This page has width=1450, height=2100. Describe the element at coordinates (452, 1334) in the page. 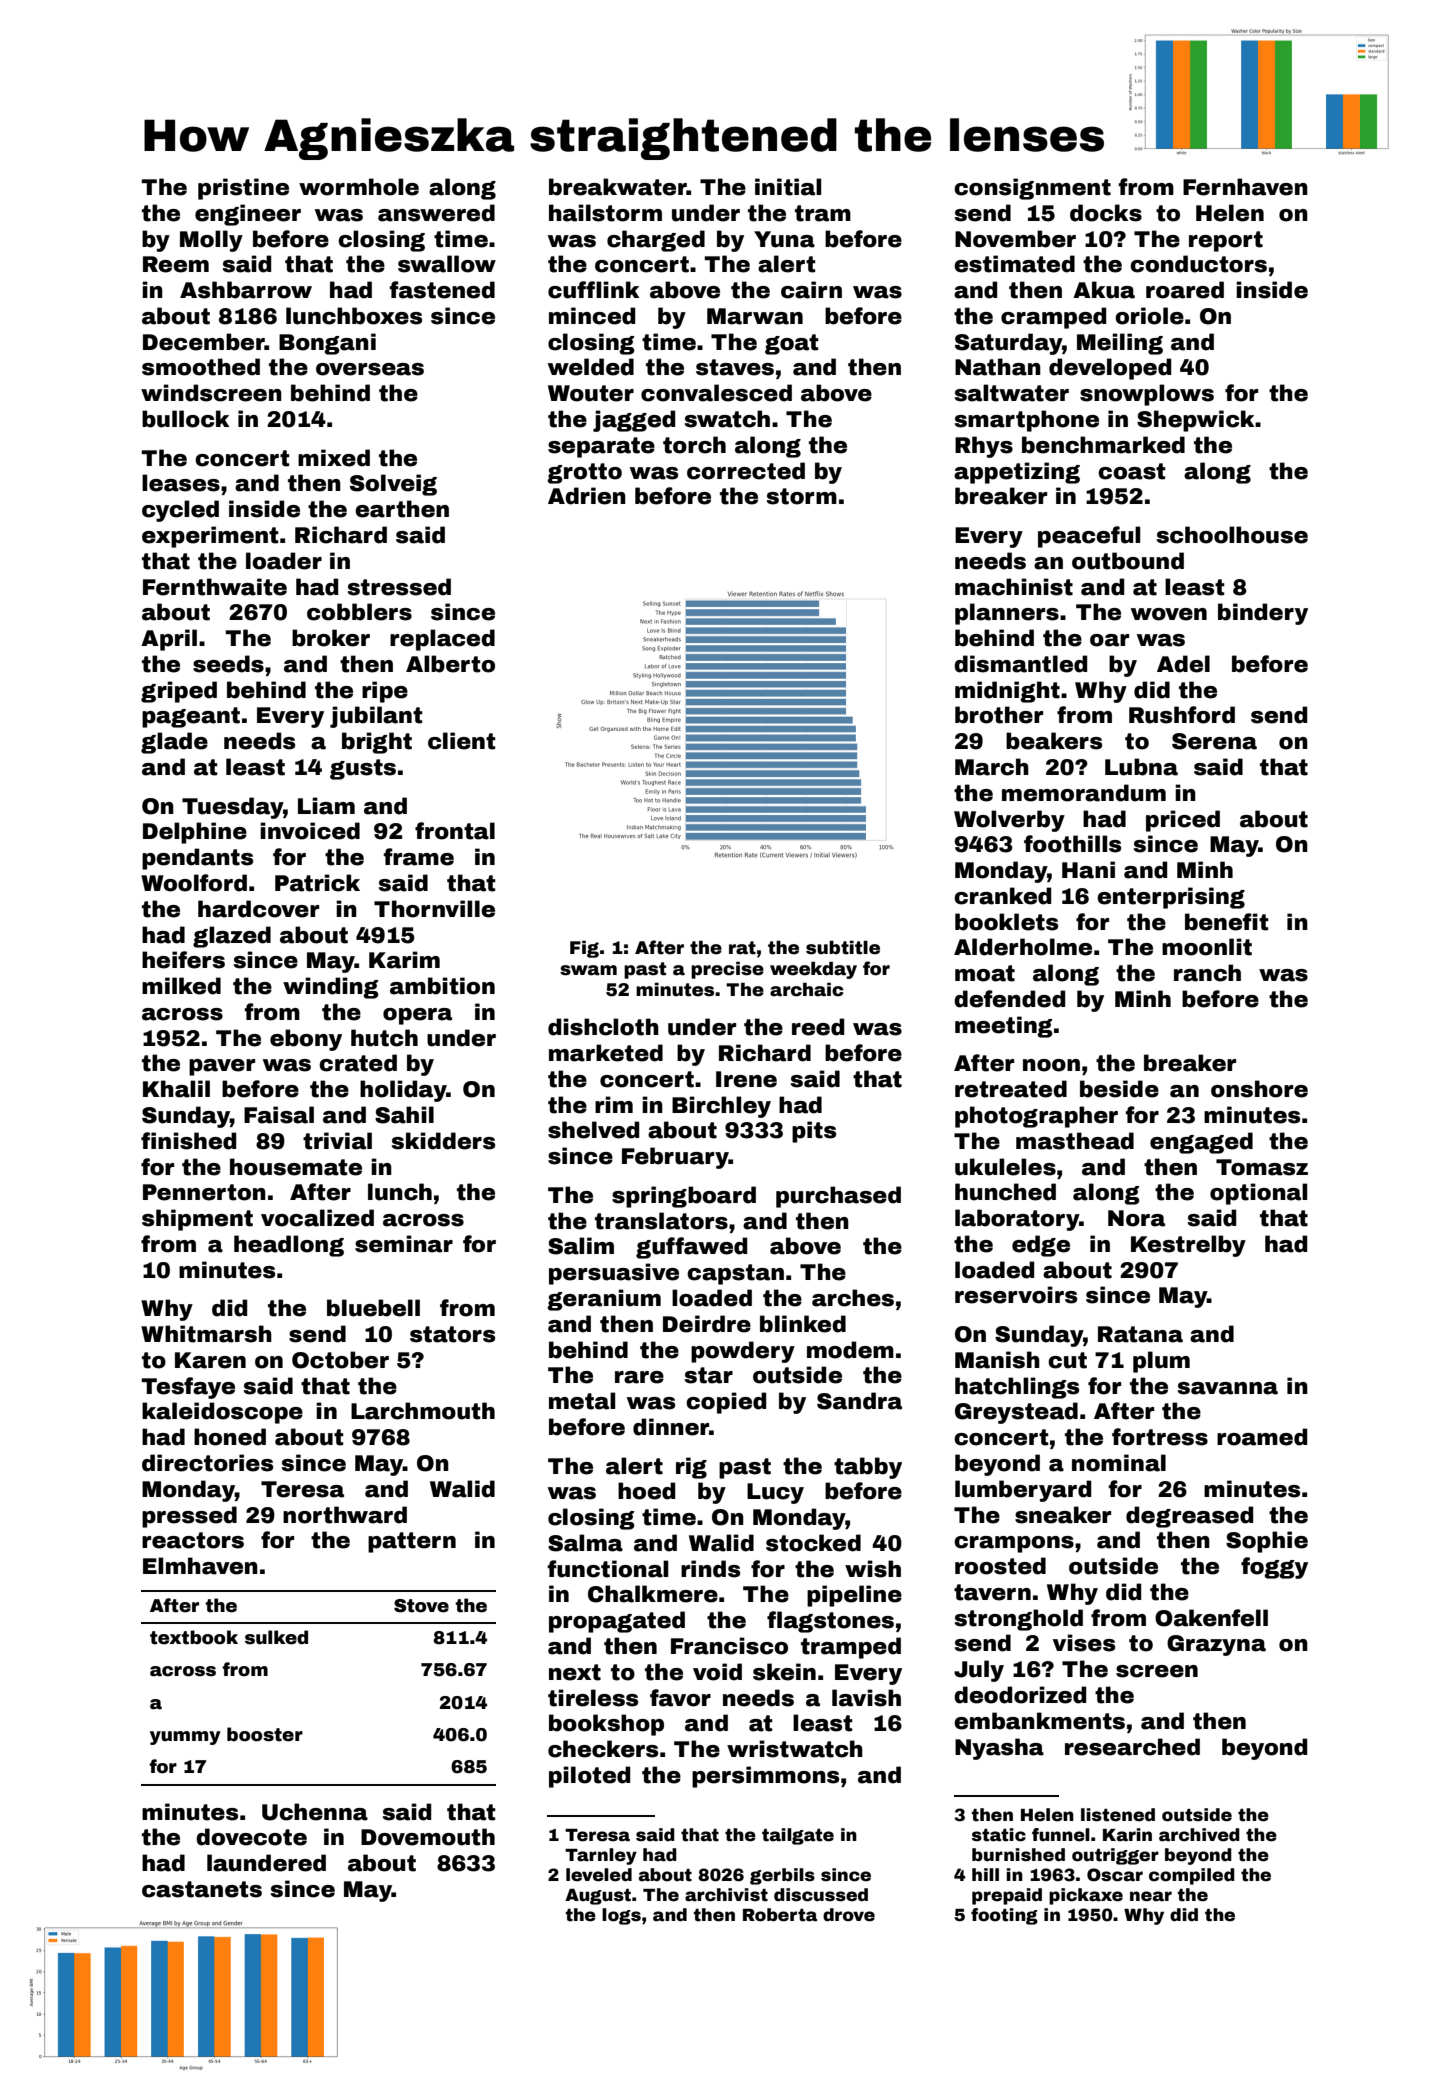

I see `stators` at that location.
